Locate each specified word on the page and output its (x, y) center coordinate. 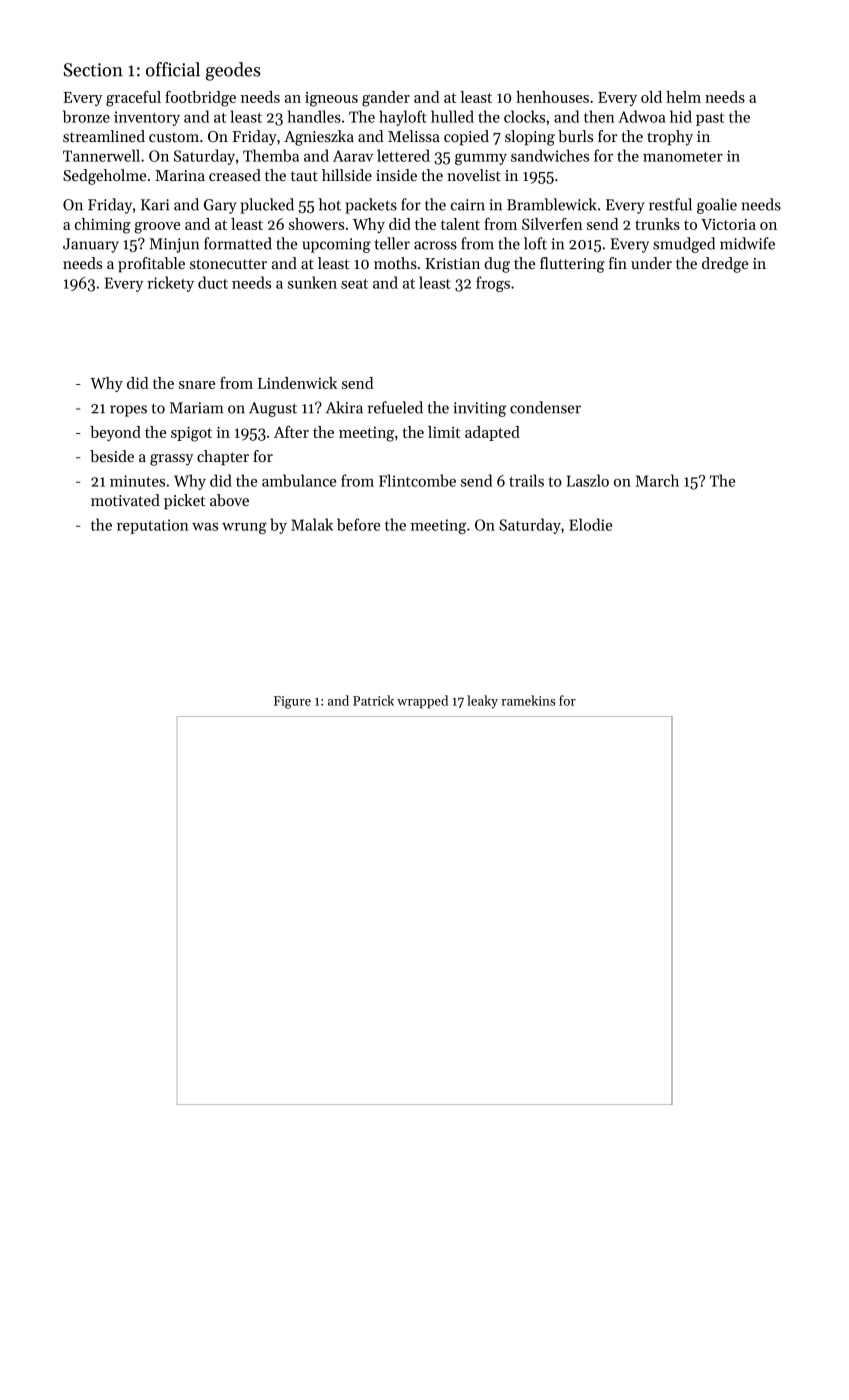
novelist (474, 175)
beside (112, 456)
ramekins (528, 700)
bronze (86, 116)
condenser (545, 407)
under (651, 263)
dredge (725, 265)
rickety (170, 284)
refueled (395, 407)
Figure (292, 702)
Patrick (373, 700)
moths (395, 263)
